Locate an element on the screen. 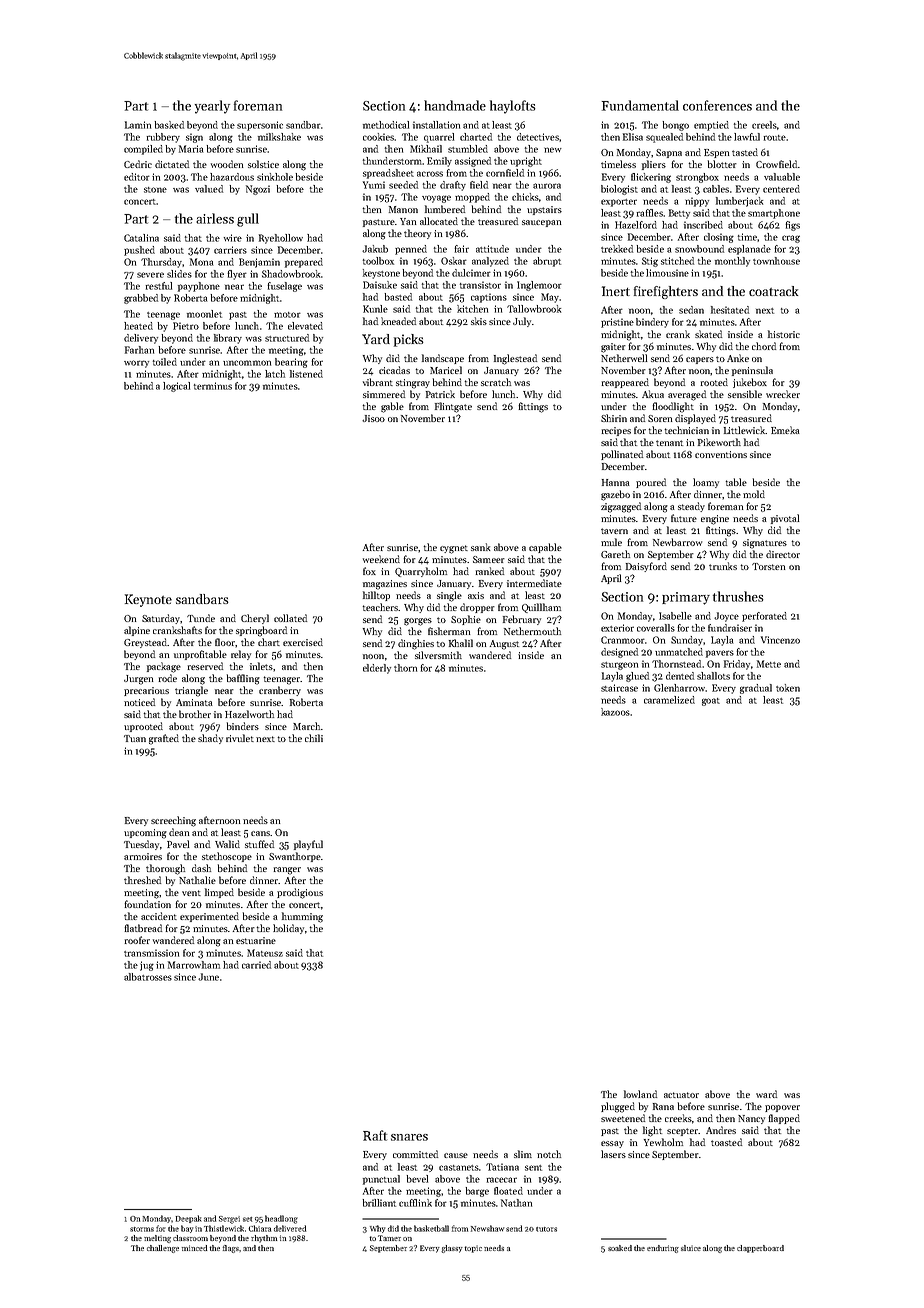 The width and height of the screenshot is (924, 1308). firefighters is located at coordinates (666, 292).
